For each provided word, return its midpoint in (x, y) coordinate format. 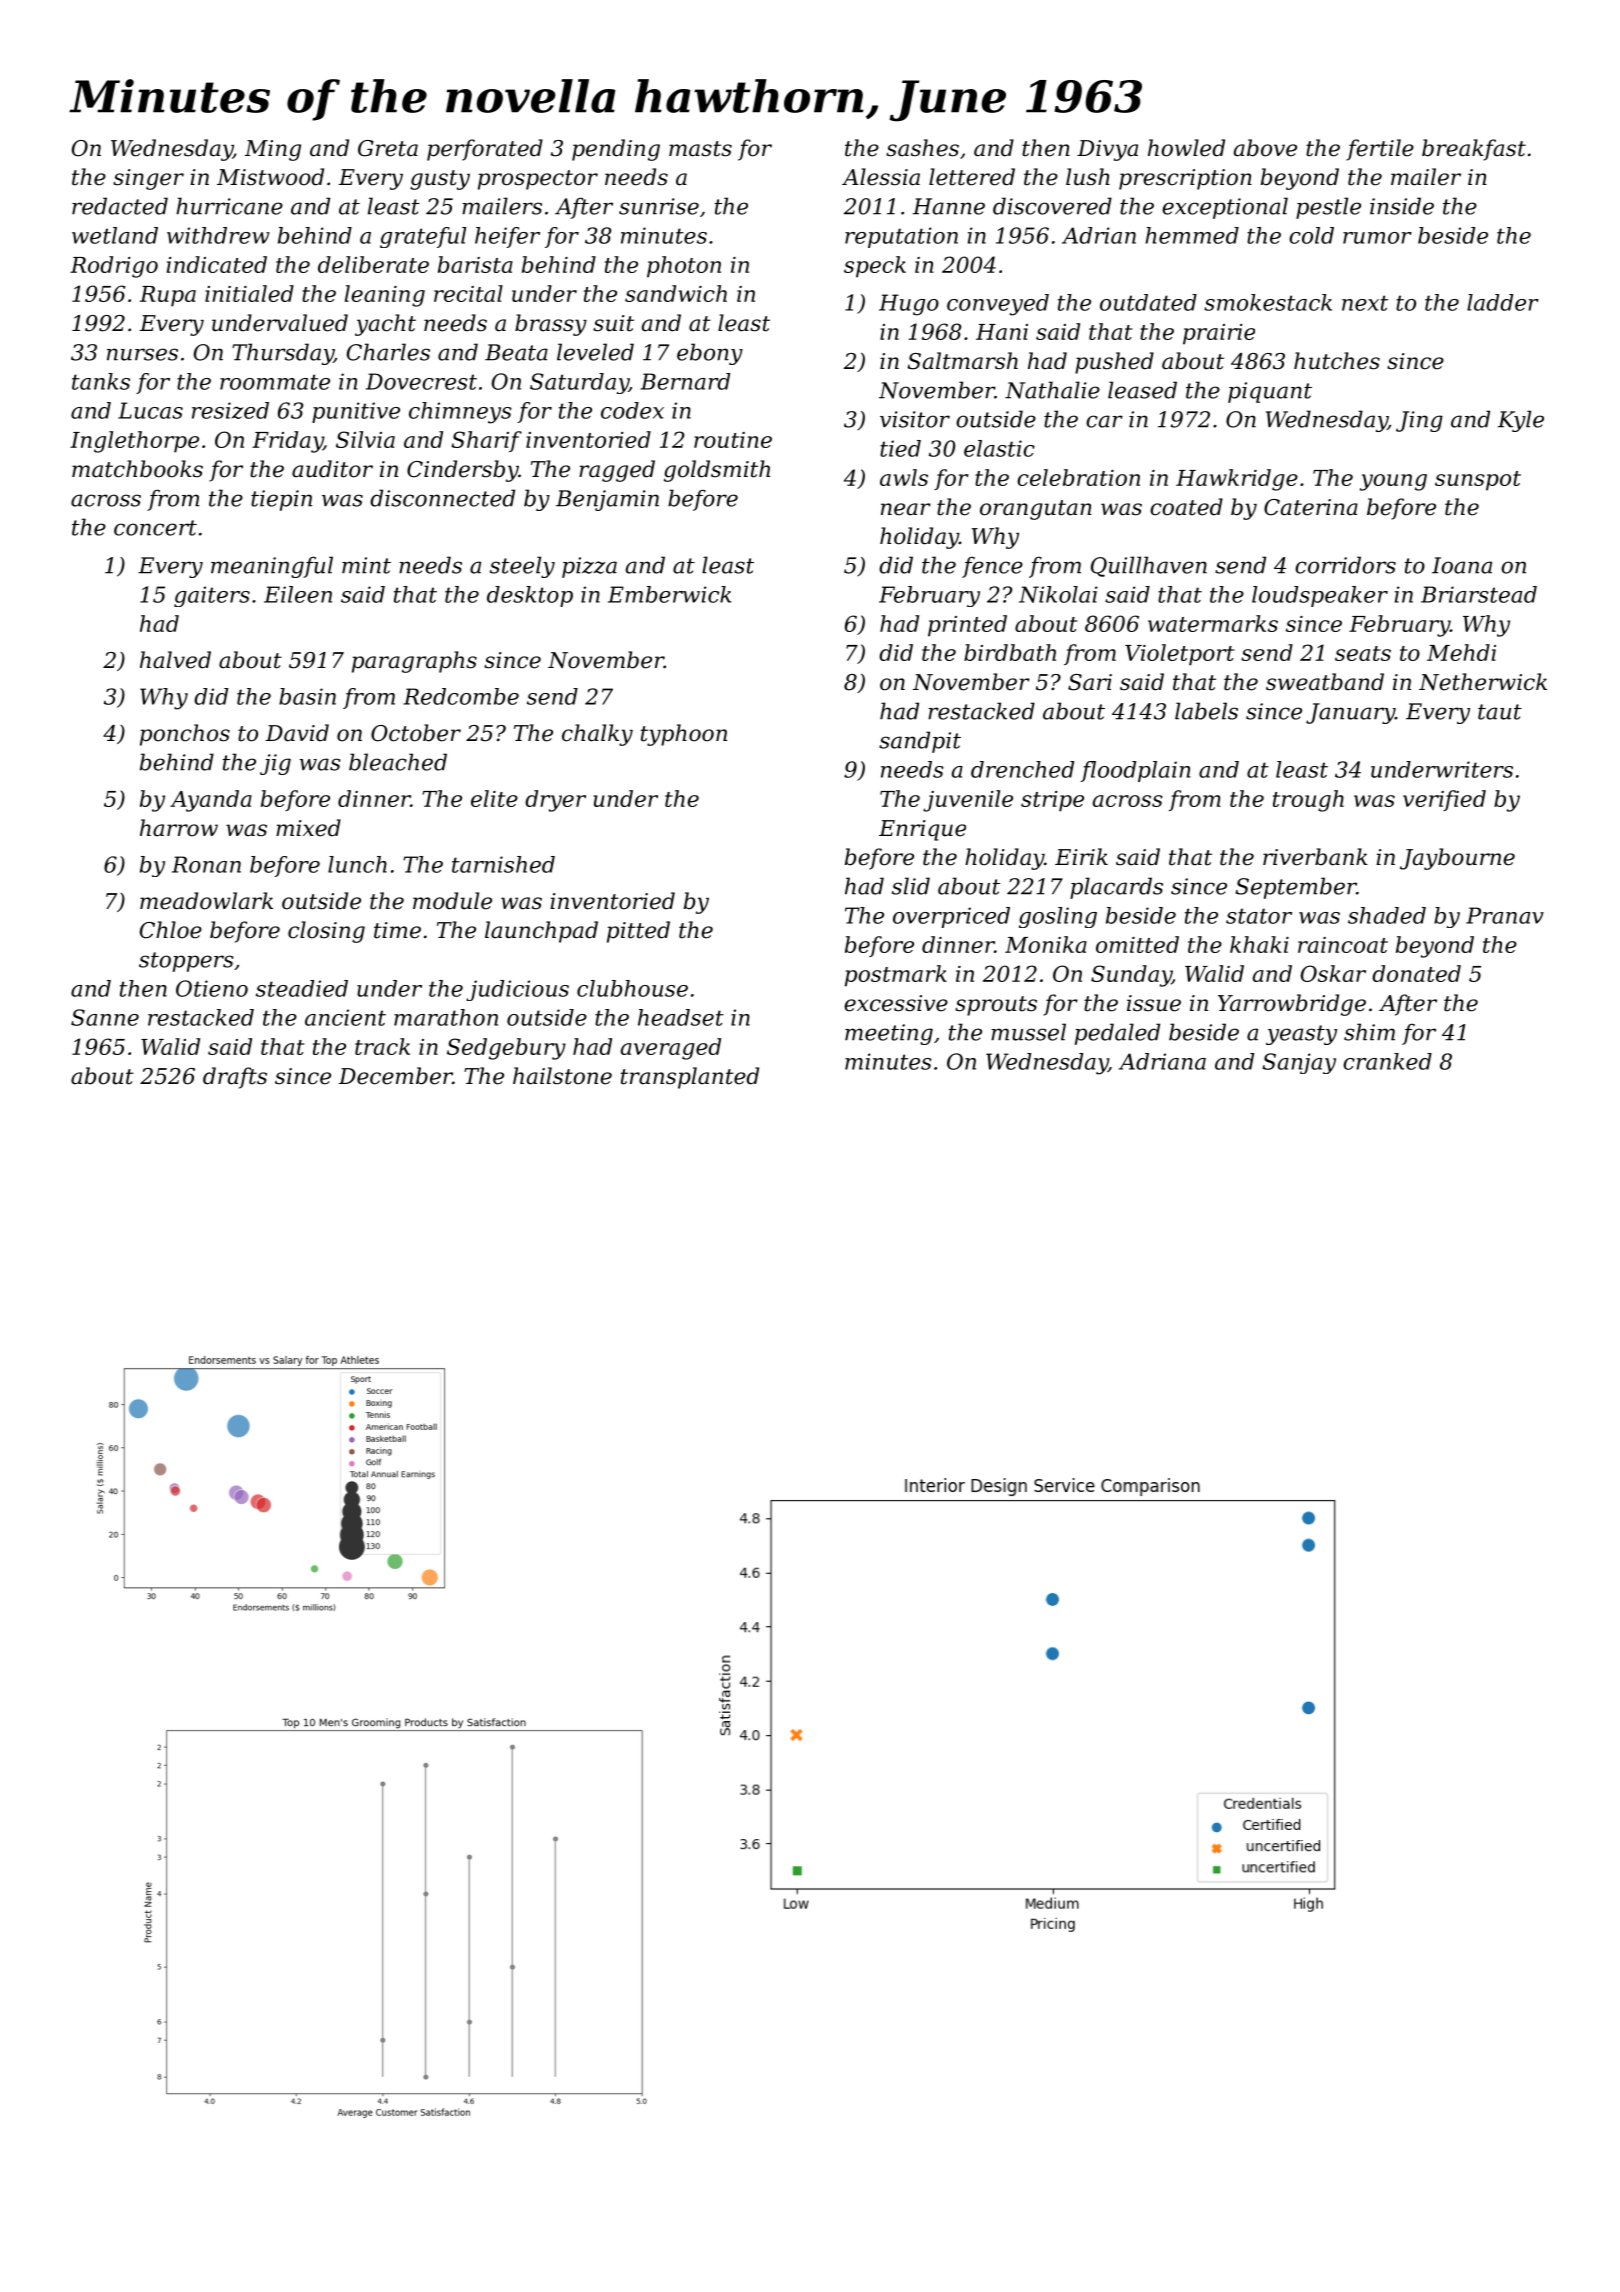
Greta (388, 148)
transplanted (690, 1078)
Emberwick (669, 594)
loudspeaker (1320, 596)
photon (684, 267)
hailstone (562, 1076)
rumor (1377, 238)
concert (155, 528)
